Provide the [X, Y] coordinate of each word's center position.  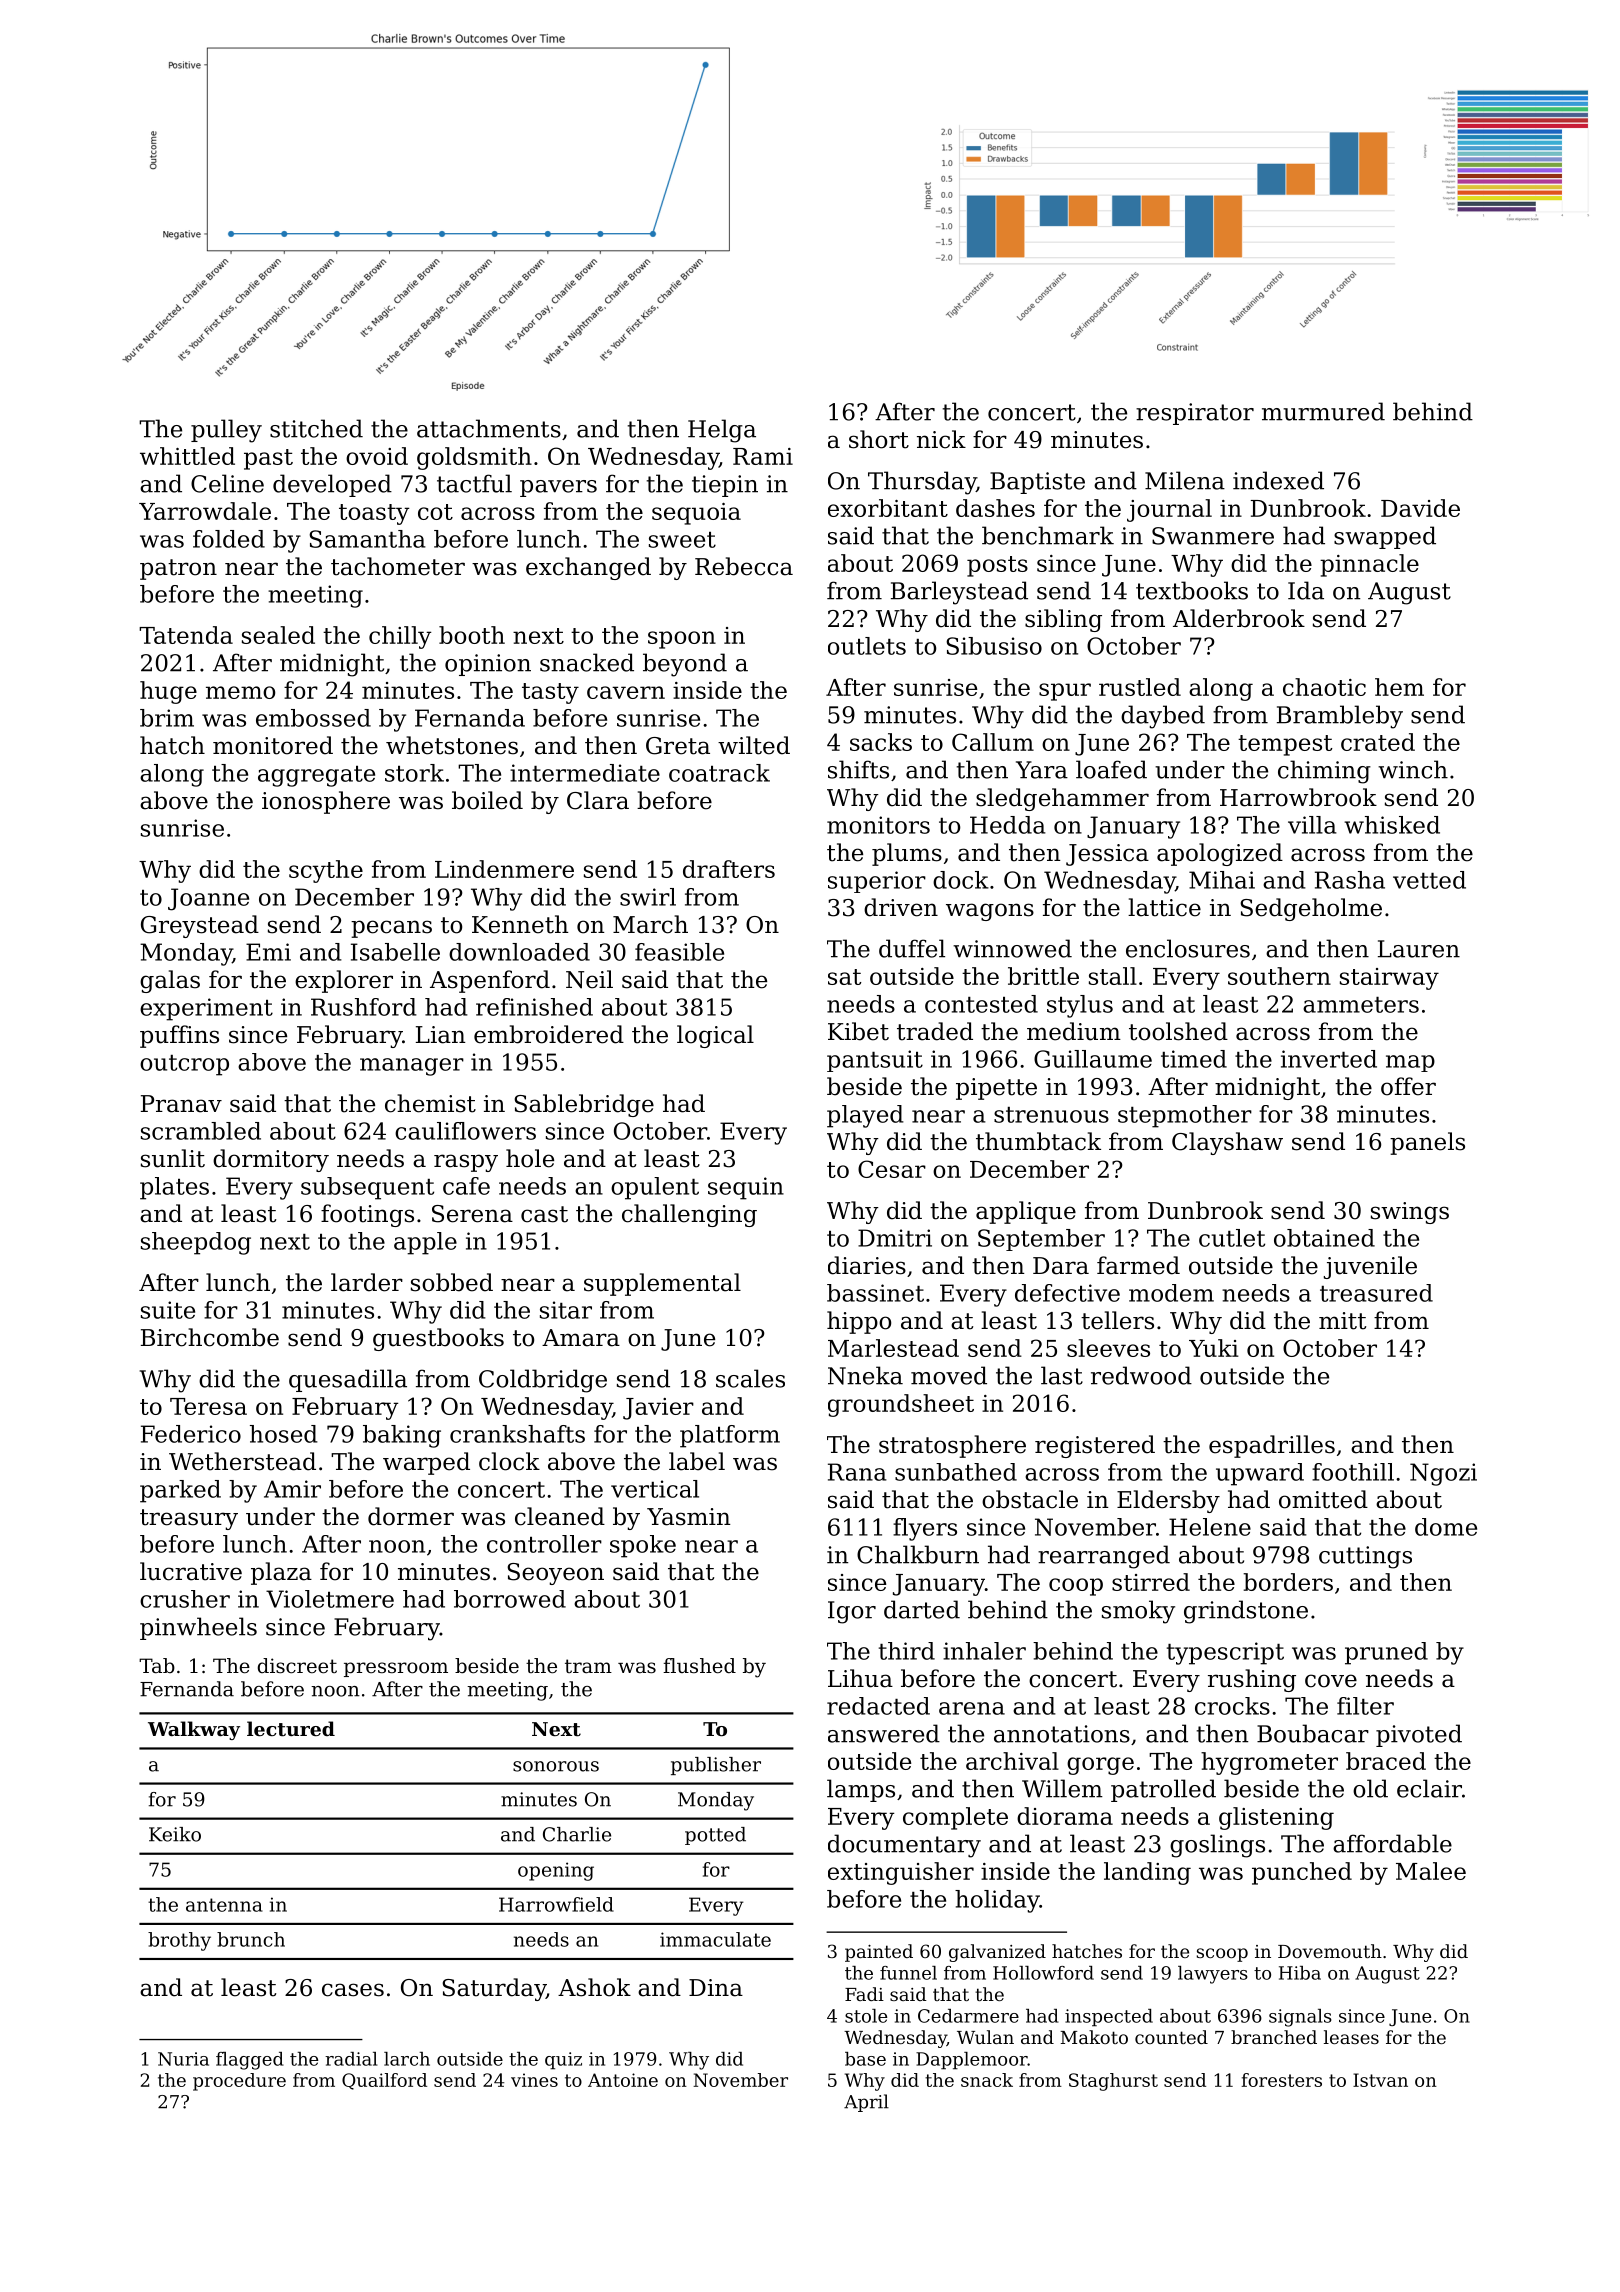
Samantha [367, 539]
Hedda [1008, 825]
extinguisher [901, 1873]
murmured [1323, 411]
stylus [1080, 1006]
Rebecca [744, 566]
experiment [206, 1009]
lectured [291, 1729]
